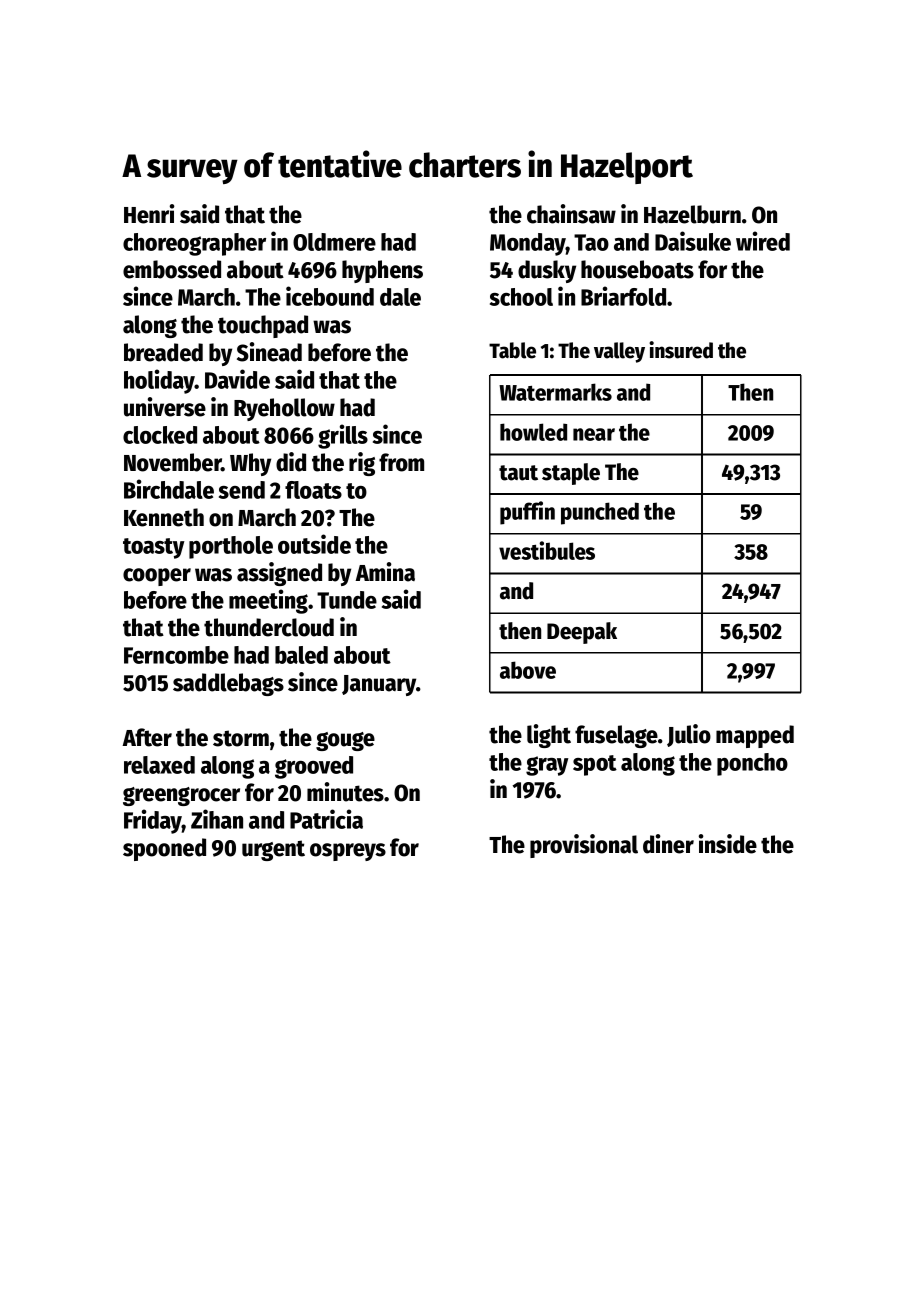  What do you see at coordinates (334, 242) in the document?
I see `Oldmere` at bounding box center [334, 242].
